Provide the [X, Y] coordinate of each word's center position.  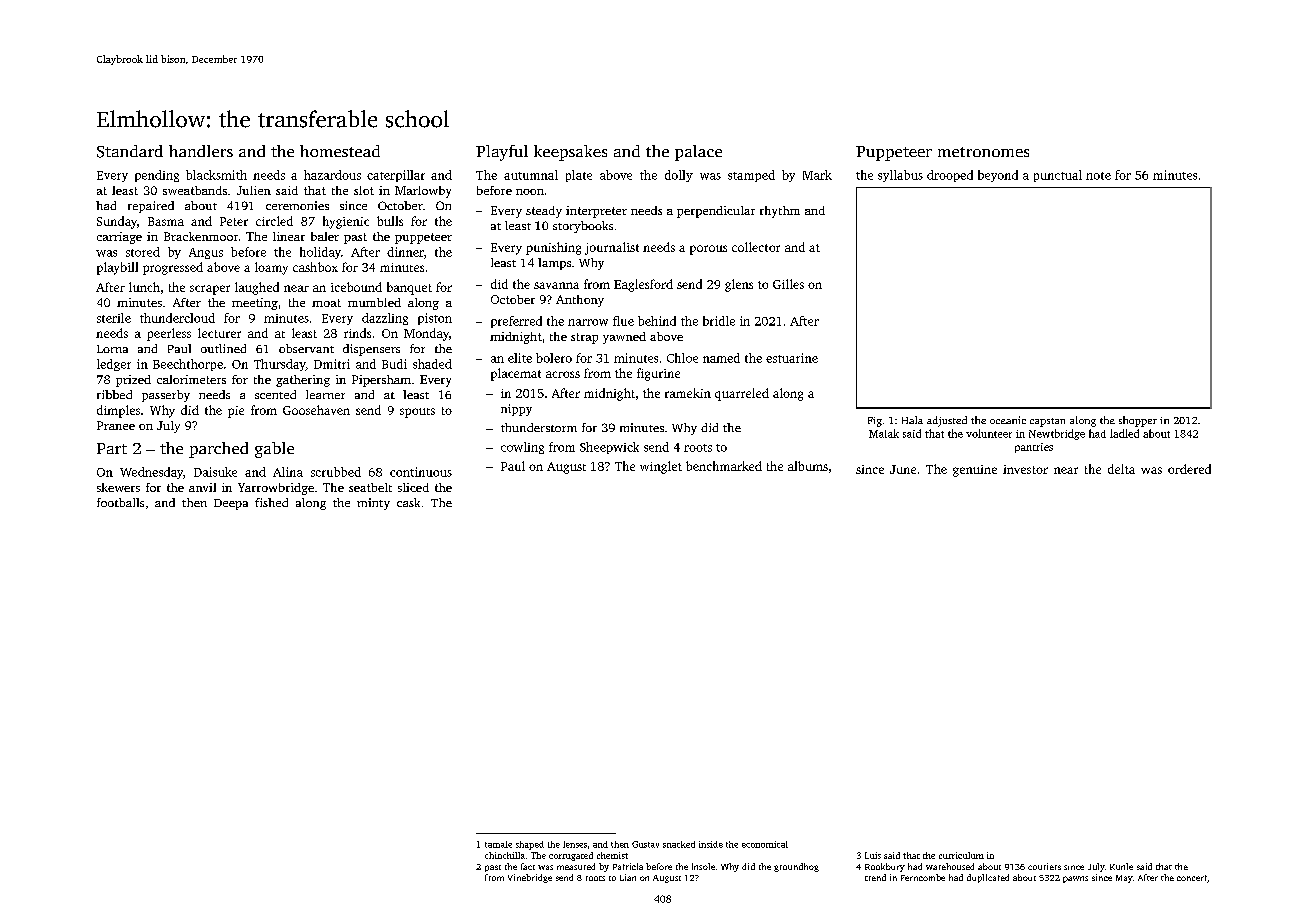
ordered [1189, 469]
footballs [120, 502]
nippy [516, 410]
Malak [884, 433]
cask [408, 502]
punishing [553, 248]
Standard [130, 151]
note [1098, 176]
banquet [409, 288]
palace [698, 153]
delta [1121, 469]
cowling [522, 448]
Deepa [231, 504]
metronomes [983, 152]
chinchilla [505, 855]
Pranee [116, 425]
